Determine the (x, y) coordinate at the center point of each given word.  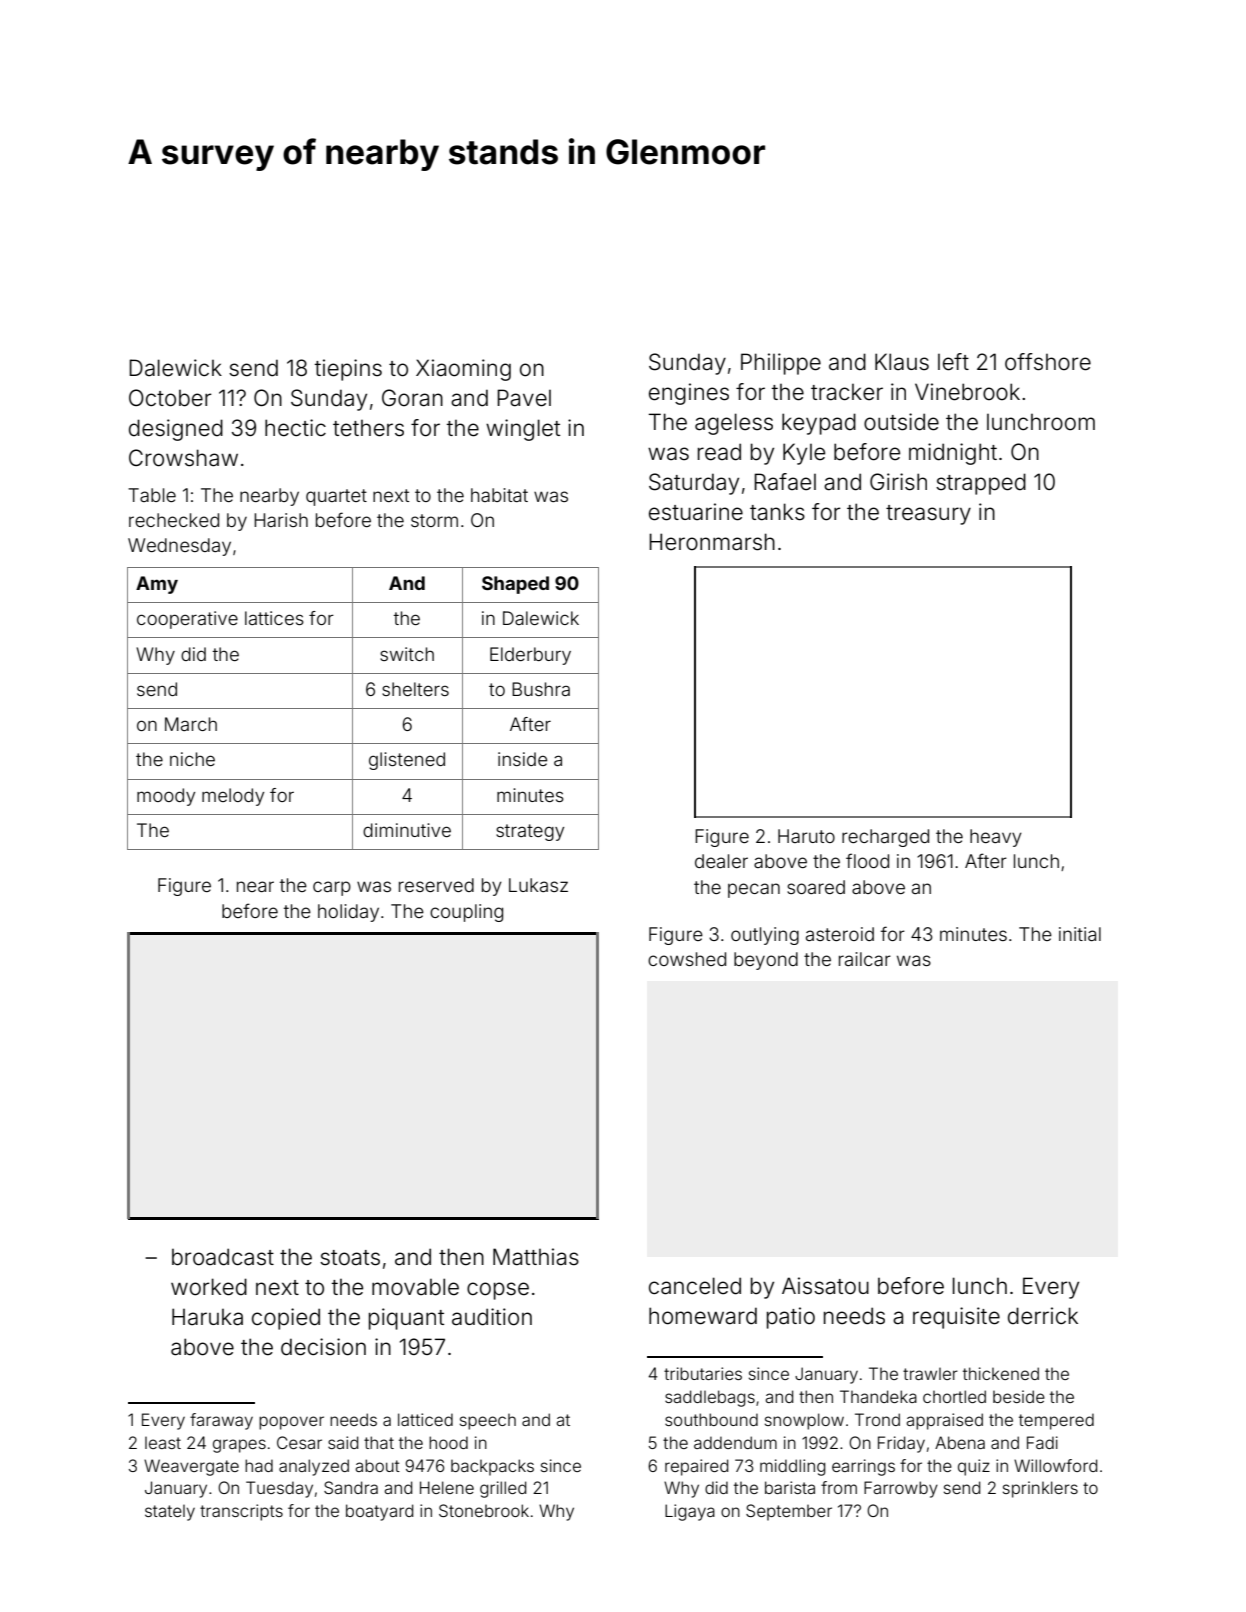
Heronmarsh (712, 542)
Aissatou (825, 1286)
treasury (928, 515)
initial (1080, 934)
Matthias (536, 1257)
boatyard (379, 1512)
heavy (996, 838)
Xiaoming (463, 370)
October (170, 398)
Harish (281, 520)
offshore (1048, 362)
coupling (466, 913)
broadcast (223, 1257)
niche (192, 759)
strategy (530, 832)
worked (209, 1287)
